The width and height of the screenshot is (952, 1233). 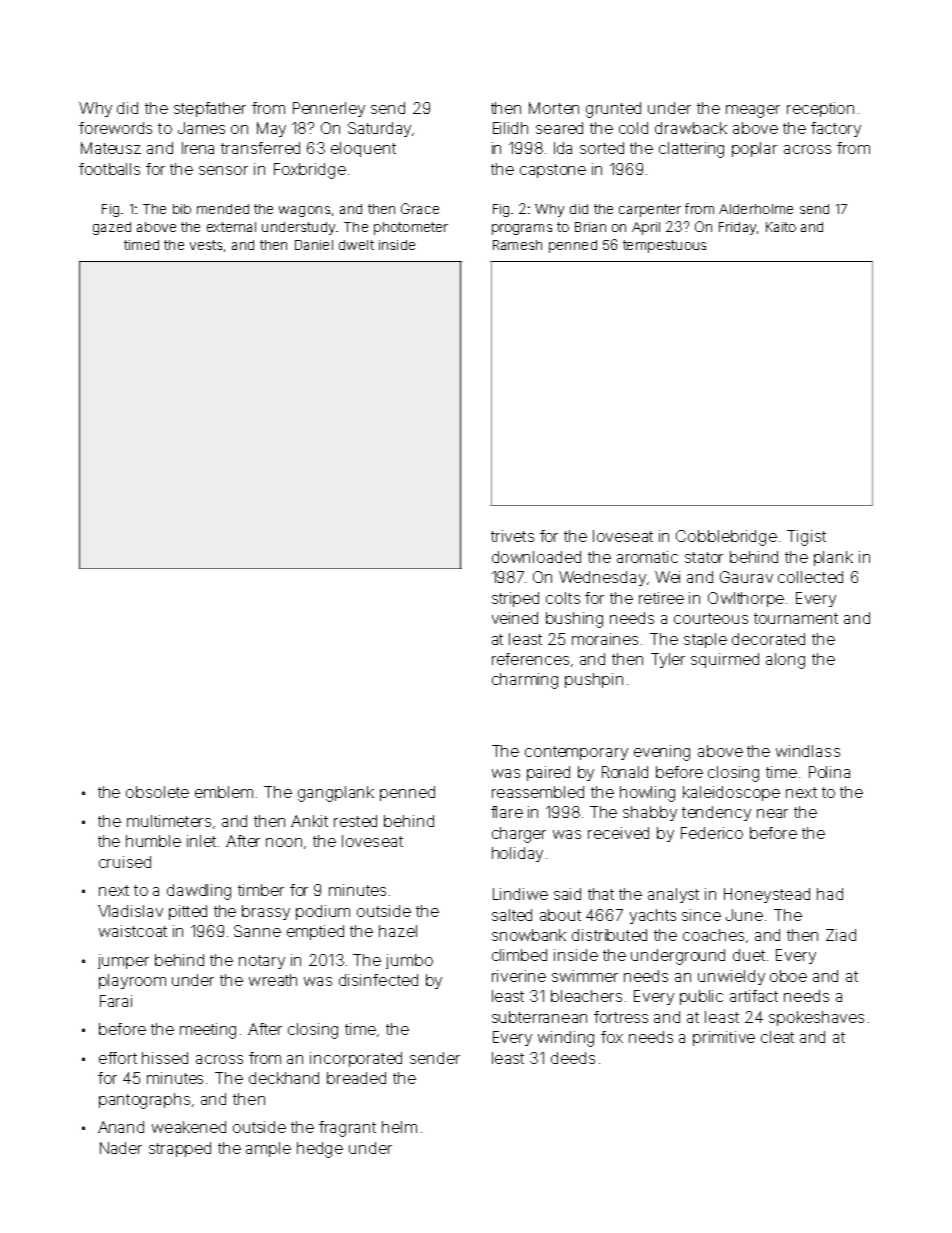 I want to click on pitted, so click(x=188, y=912).
